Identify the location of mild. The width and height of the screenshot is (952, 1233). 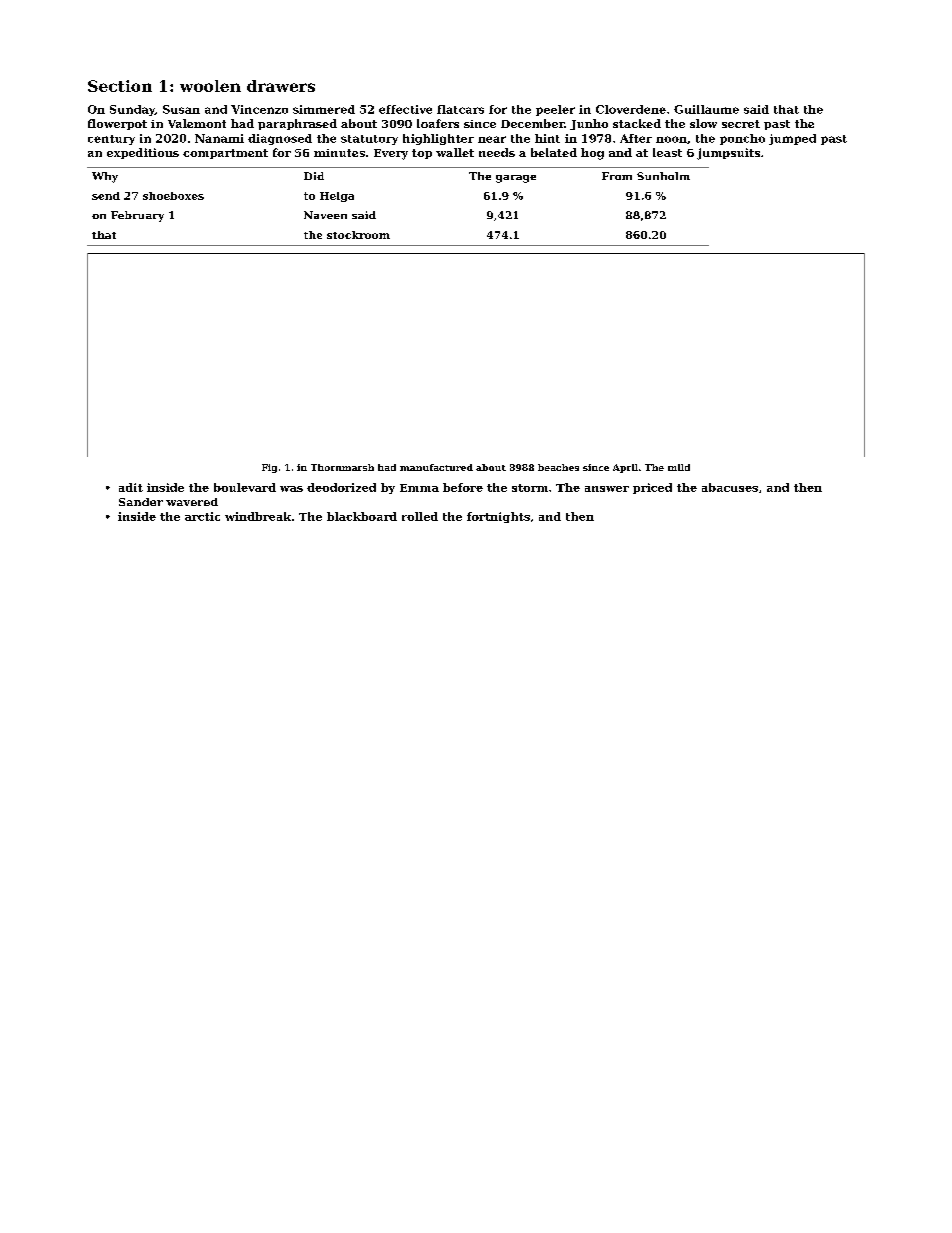
(679, 467).
